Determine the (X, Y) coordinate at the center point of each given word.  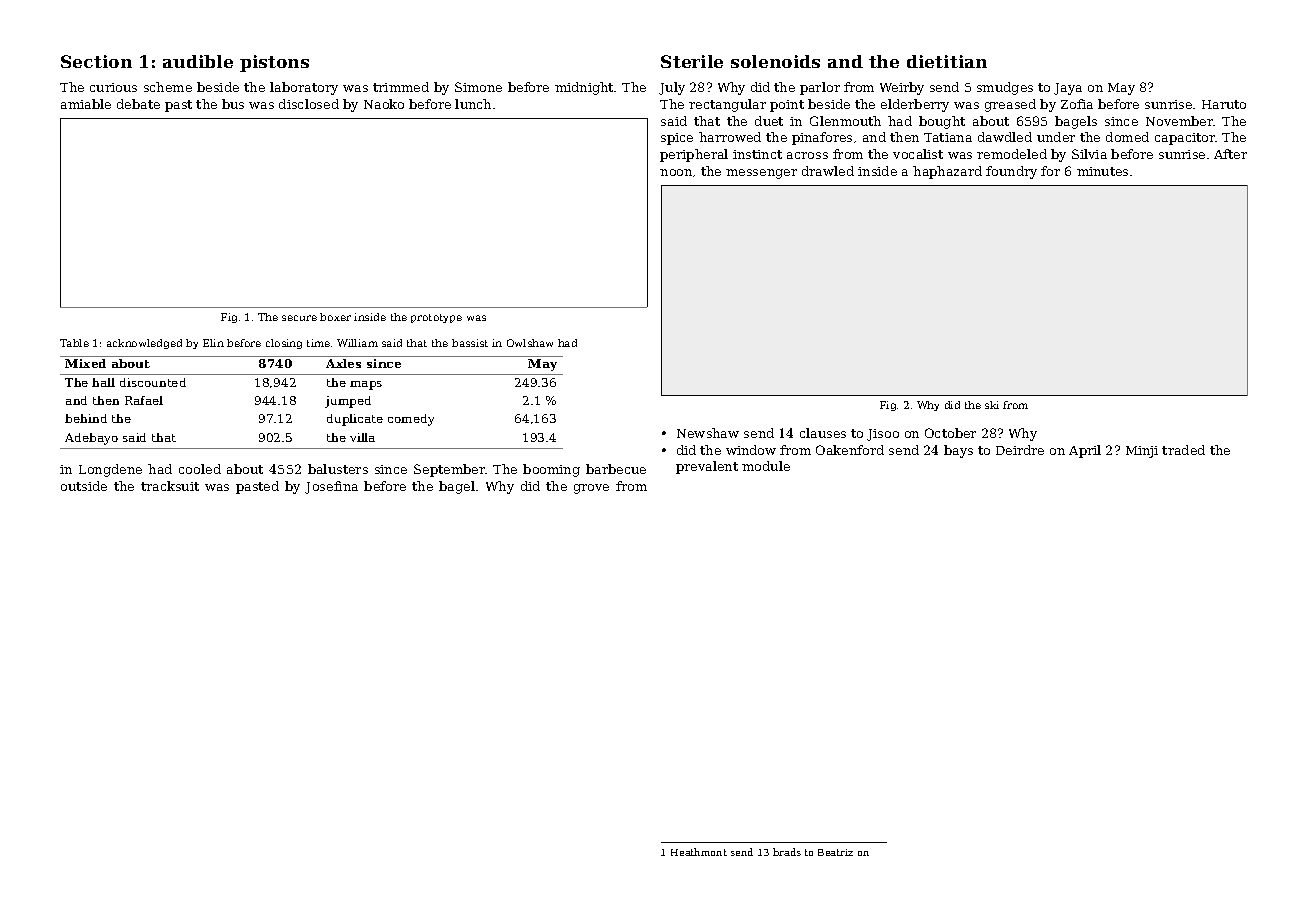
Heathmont (699, 852)
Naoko (384, 104)
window (751, 450)
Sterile (692, 61)
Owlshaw (530, 343)
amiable (86, 104)
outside (84, 486)
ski (992, 405)
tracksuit (170, 486)
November (1180, 121)
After (1230, 154)
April (1085, 451)
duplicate (355, 420)
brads (787, 852)
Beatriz (835, 852)
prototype (436, 318)
